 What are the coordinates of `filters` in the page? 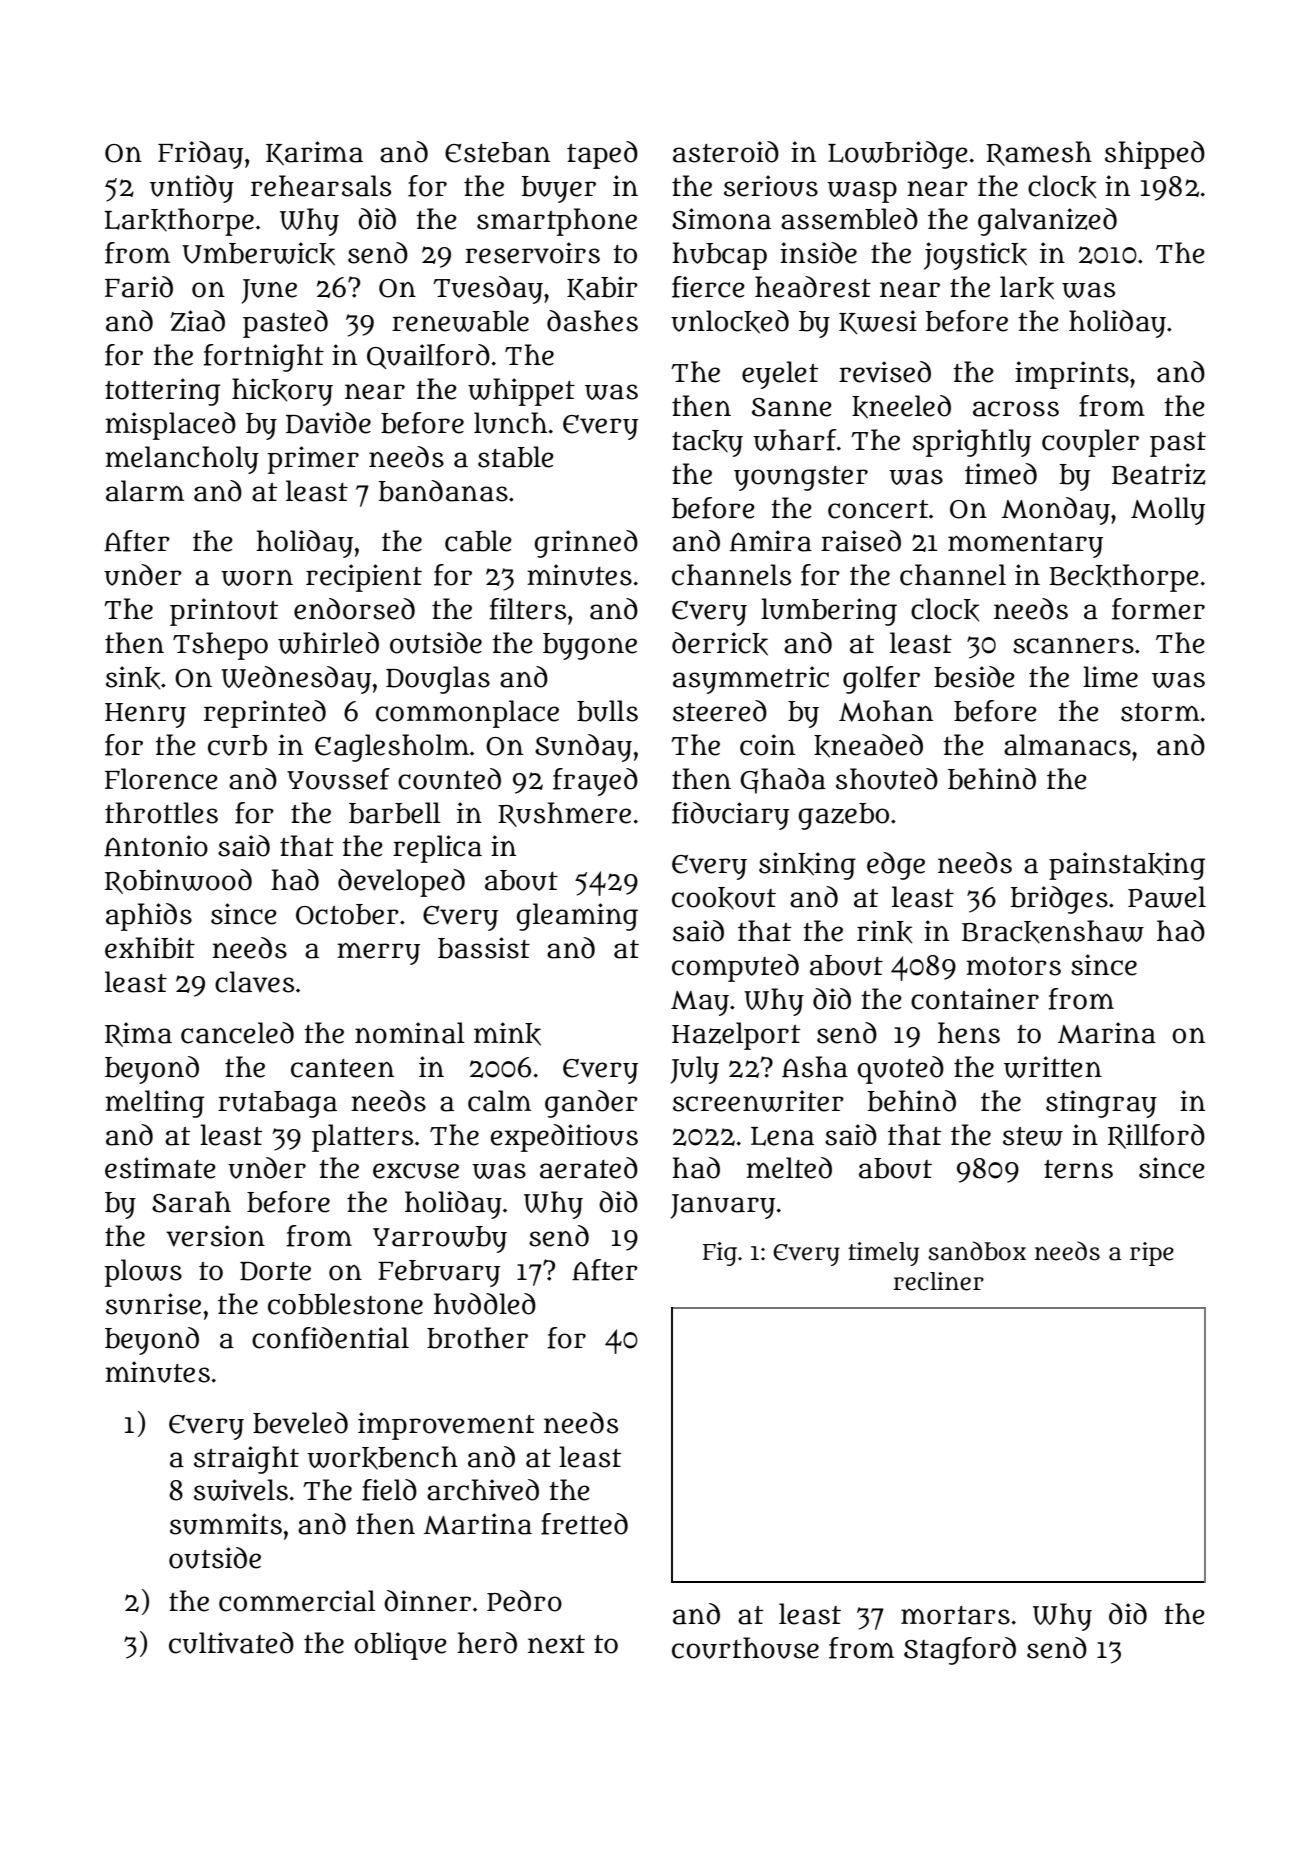 It's located at (528, 609).
